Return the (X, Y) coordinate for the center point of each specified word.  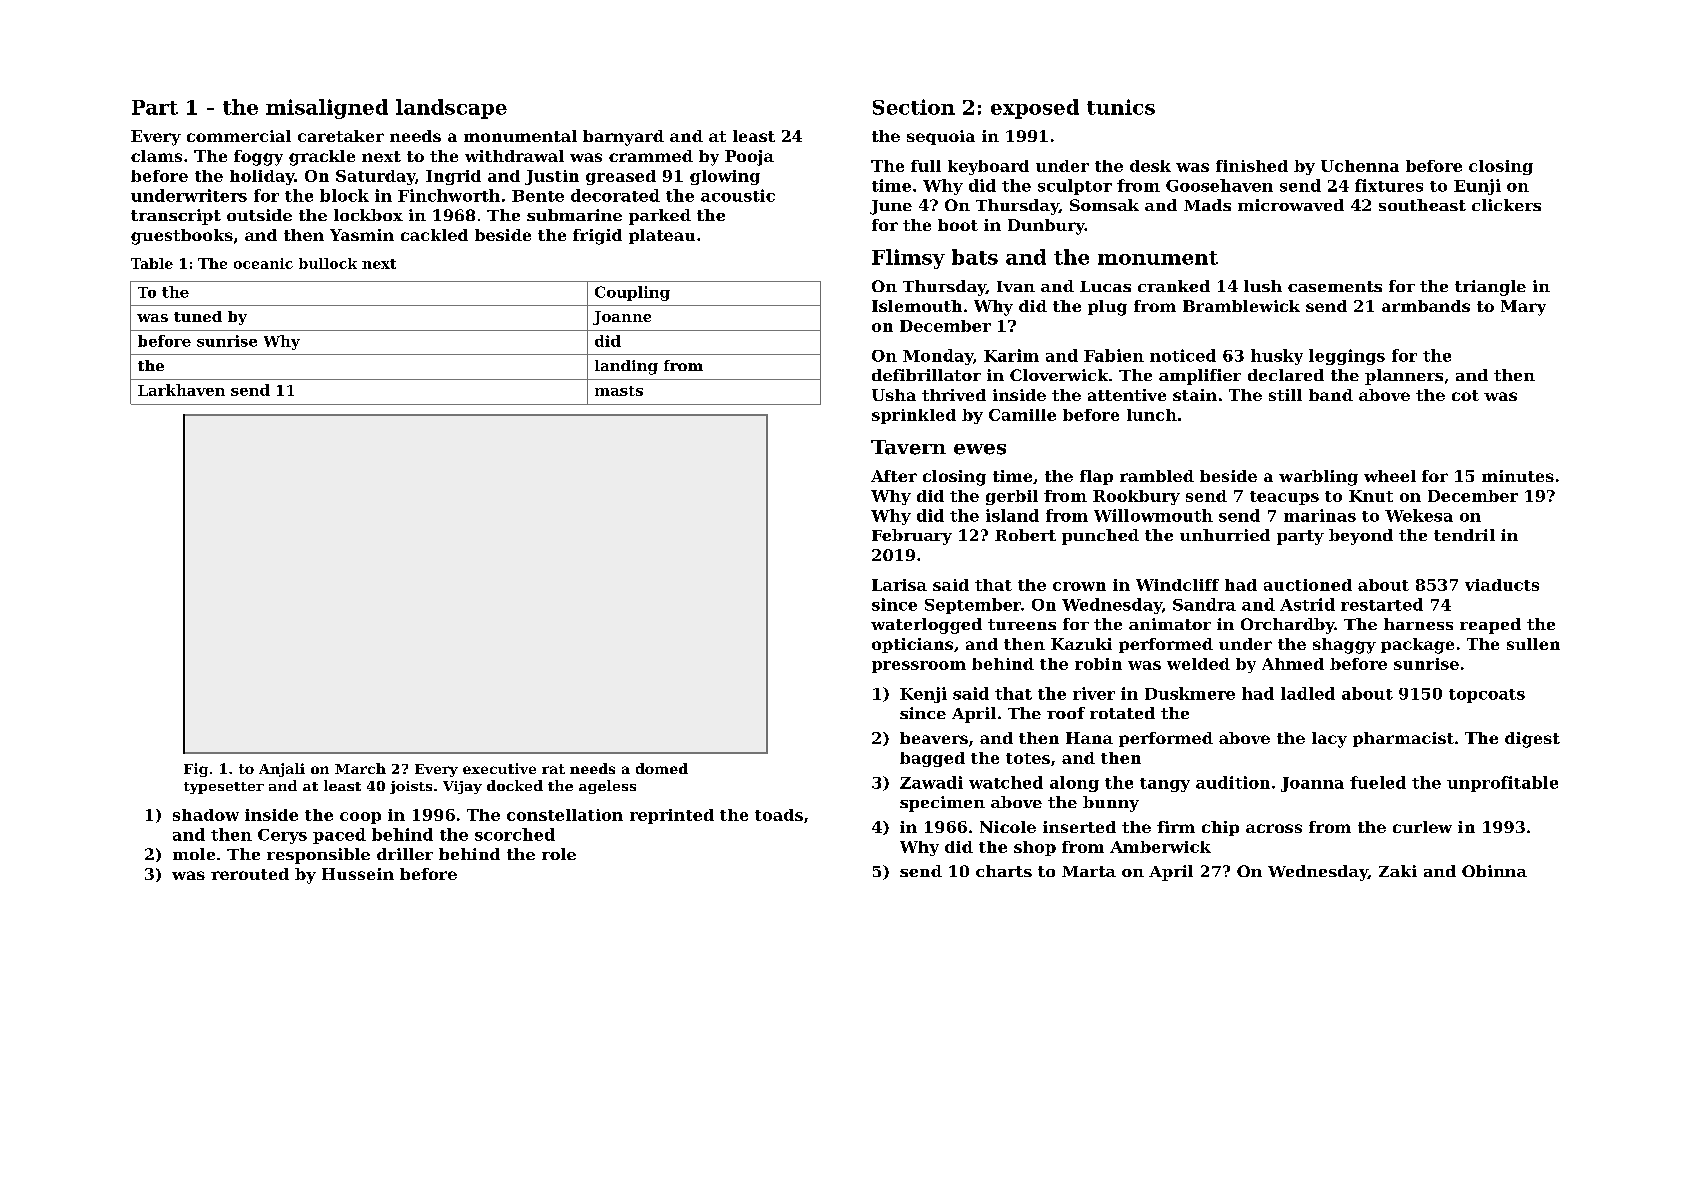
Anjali (282, 770)
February (912, 537)
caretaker (341, 136)
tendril (1464, 535)
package (1417, 646)
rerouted (250, 874)
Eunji (1477, 187)
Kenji (923, 695)
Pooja (749, 158)
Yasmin (362, 235)
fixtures (1389, 185)
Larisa (899, 585)
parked (660, 217)
